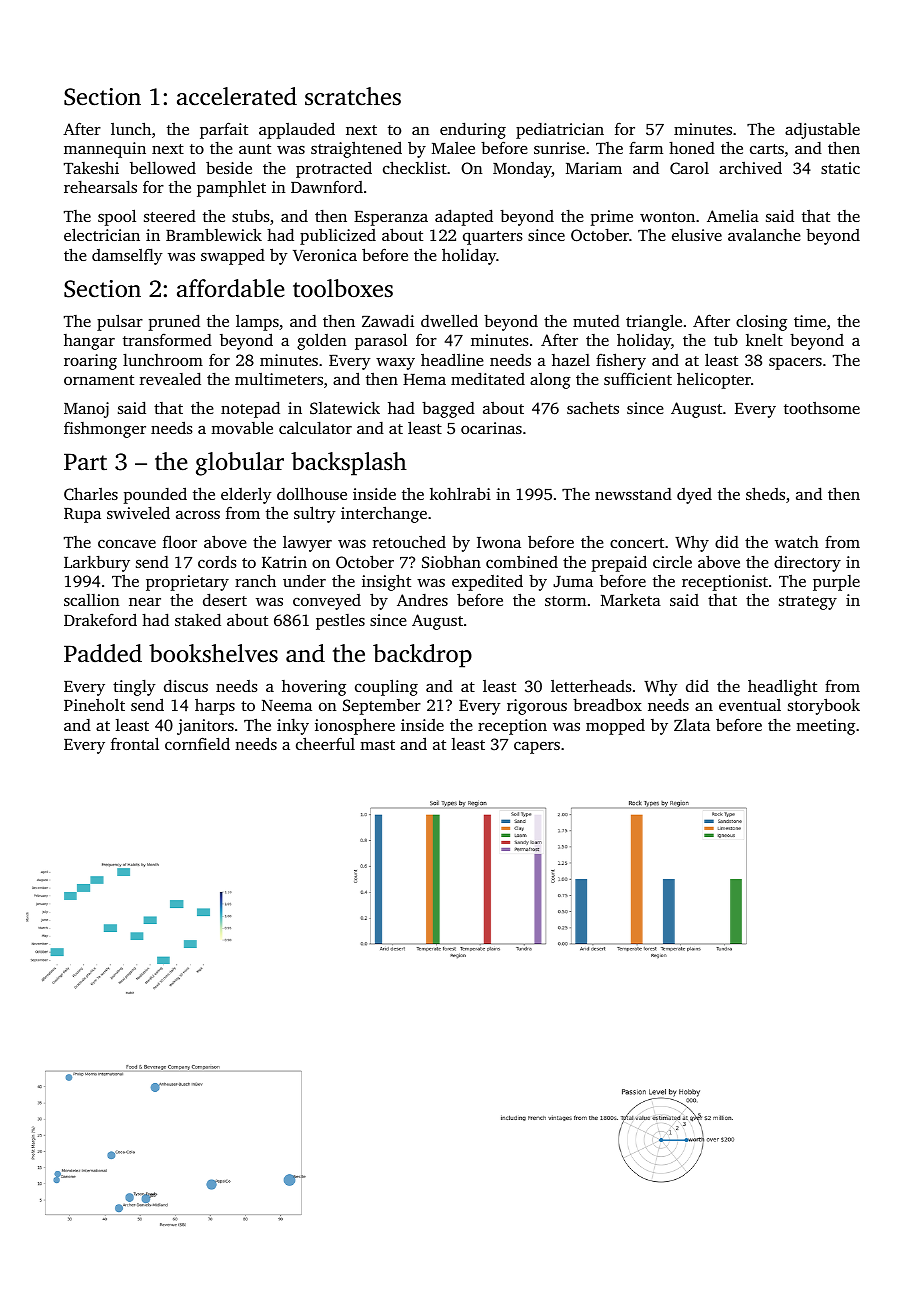 This screenshot has width=924, height=1308. What do you see at coordinates (353, 96) in the screenshot?
I see `scratches` at bounding box center [353, 96].
